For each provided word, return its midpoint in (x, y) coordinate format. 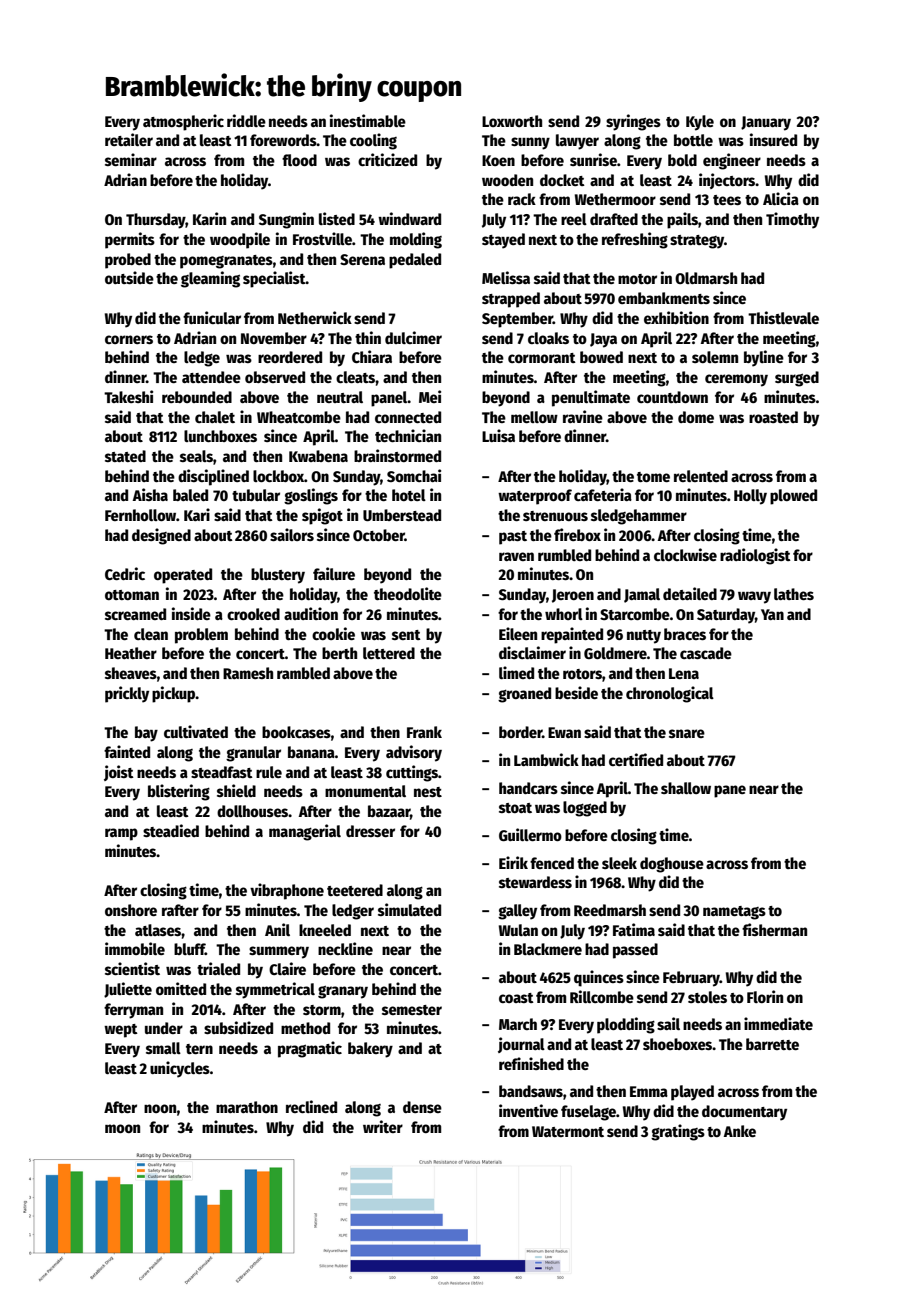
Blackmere (548, 949)
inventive (528, 1110)
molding (416, 240)
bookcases (296, 732)
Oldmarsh (706, 278)
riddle (246, 120)
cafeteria (603, 494)
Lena (684, 673)
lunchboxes (220, 436)
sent (406, 635)
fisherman (774, 929)
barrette (772, 1044)
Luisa (498, 435)
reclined (311, 1106)
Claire (287, 968)
